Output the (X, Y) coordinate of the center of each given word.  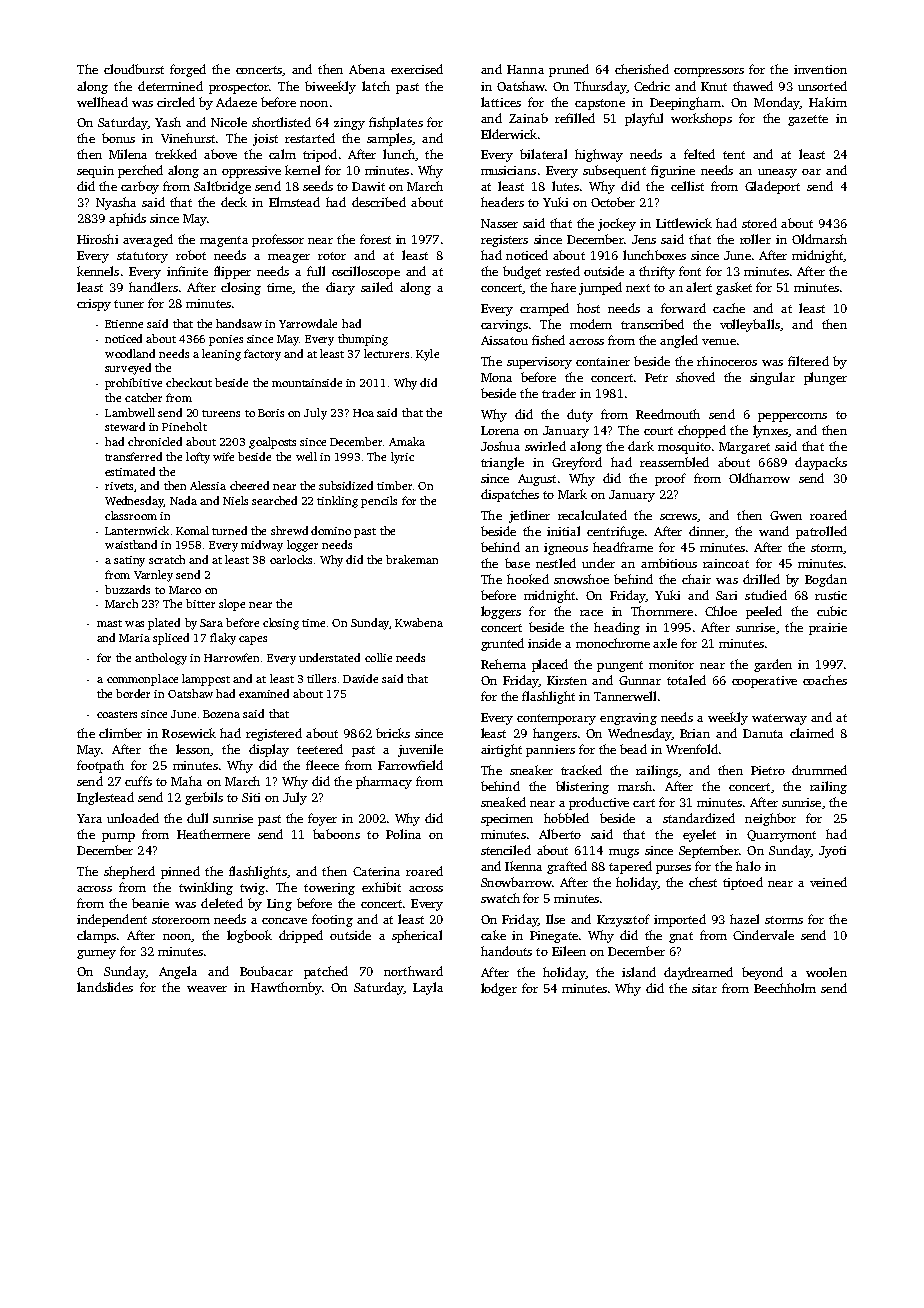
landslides (105, 987)
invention (820, 69)
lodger (499, 989)
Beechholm (785, 988)
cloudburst (134, 69)
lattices (501, 102)
